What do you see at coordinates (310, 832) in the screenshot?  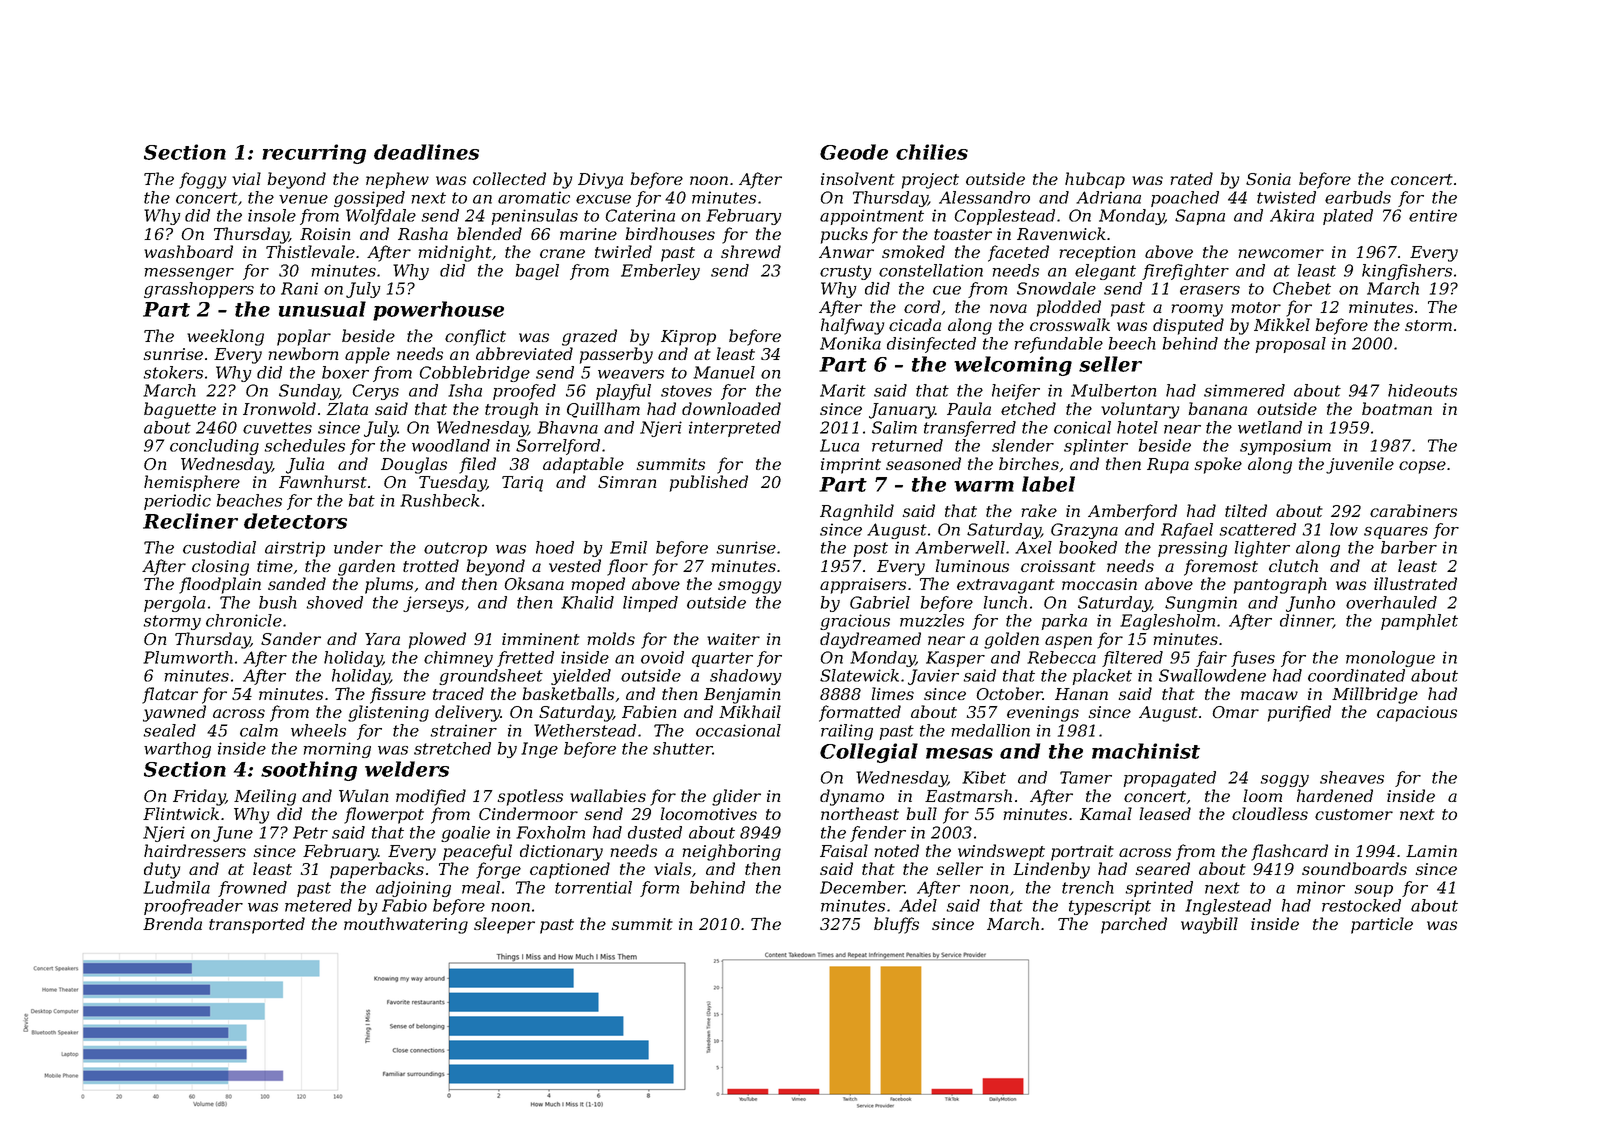 I see `Petr` at bounding box center [310, 832].
